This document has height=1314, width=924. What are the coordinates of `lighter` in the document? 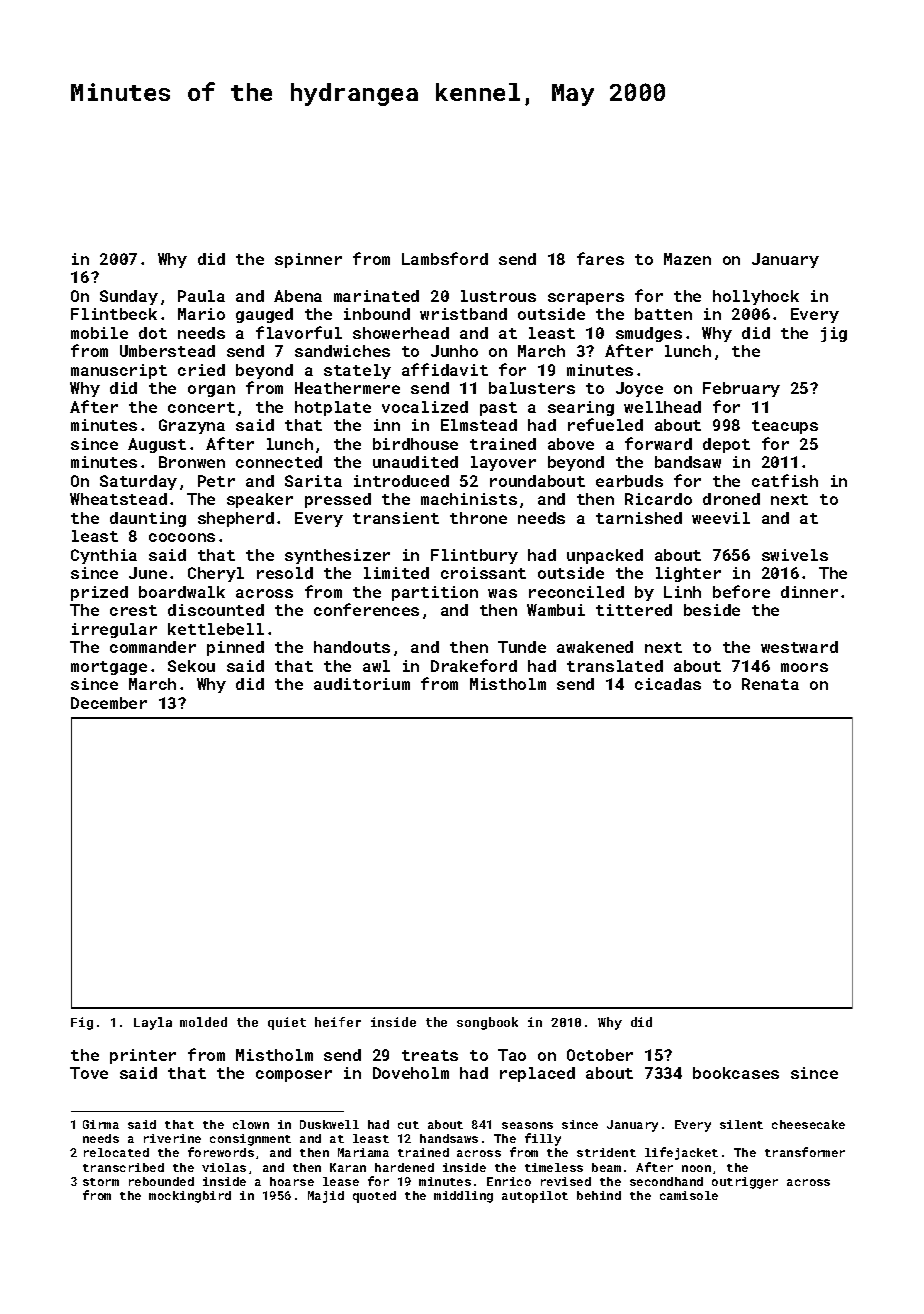 It's located at (688, 574).
